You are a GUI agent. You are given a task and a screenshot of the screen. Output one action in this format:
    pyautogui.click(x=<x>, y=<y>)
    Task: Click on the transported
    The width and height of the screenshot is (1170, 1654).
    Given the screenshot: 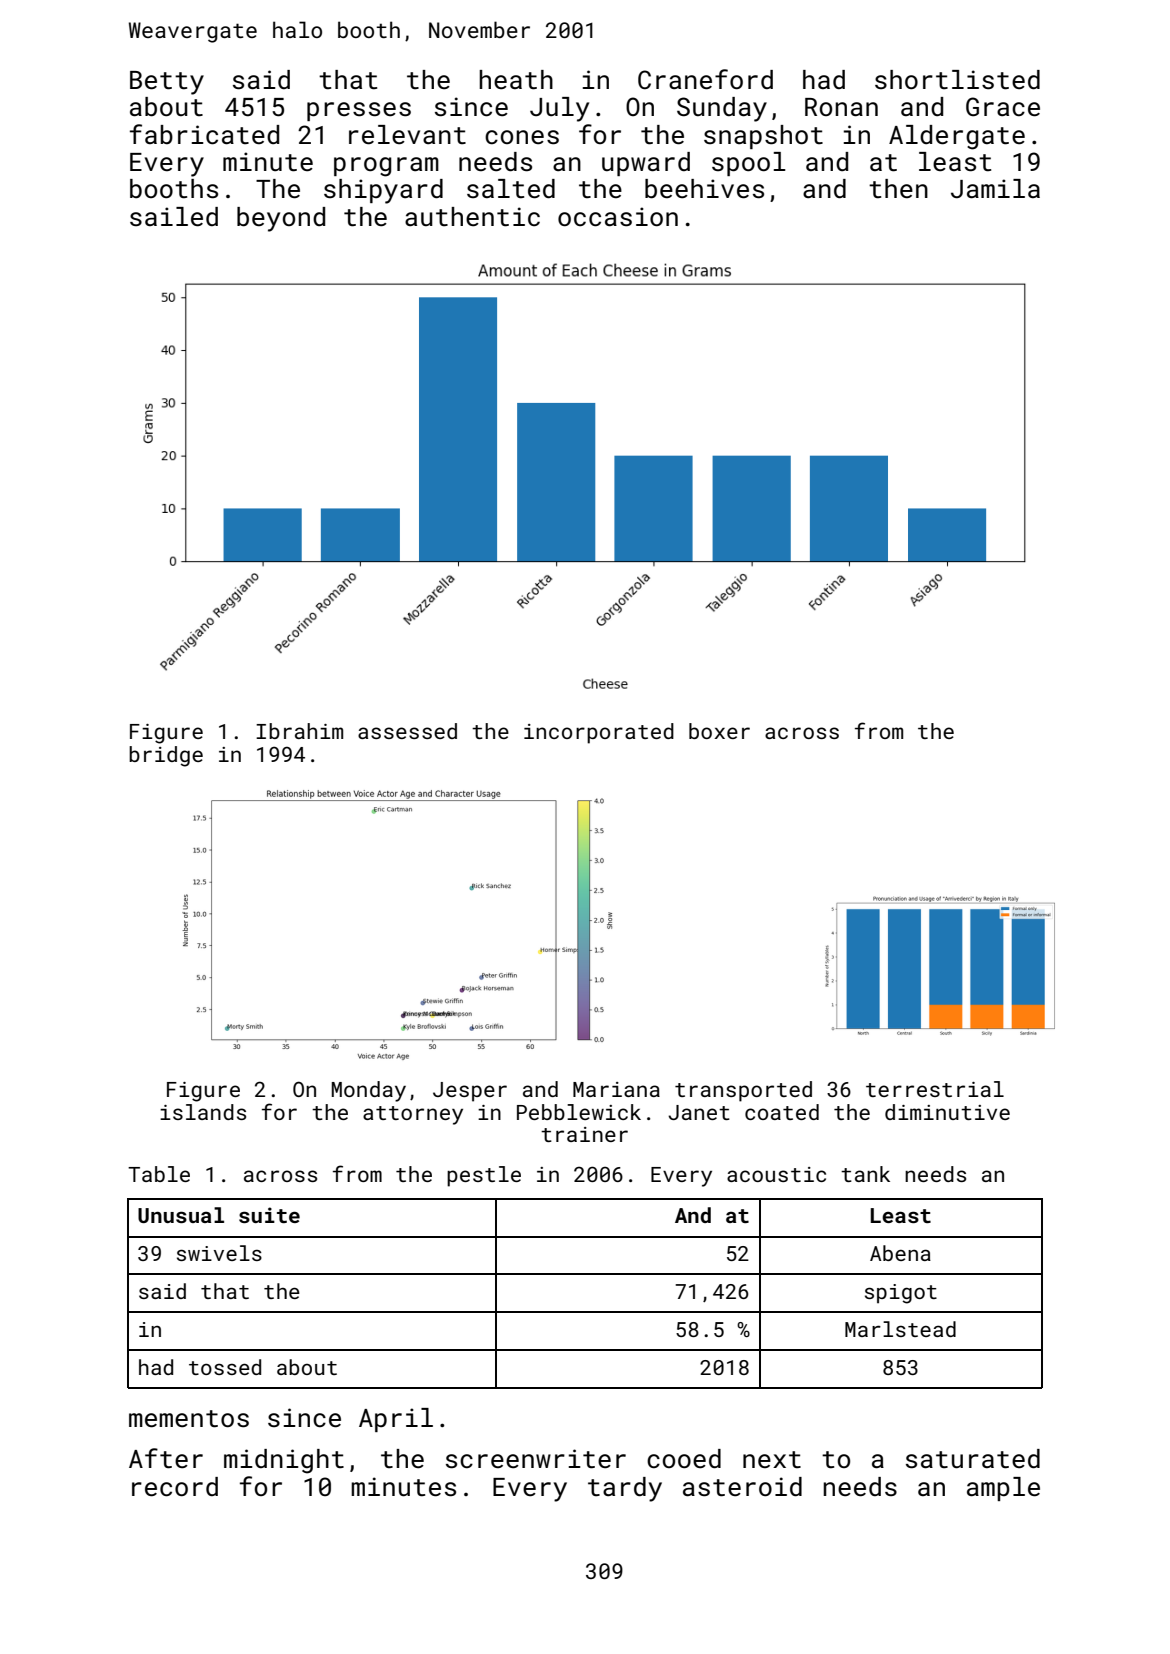 What is the action you would take?
    pyautogui.click(x=743, y=1091)
